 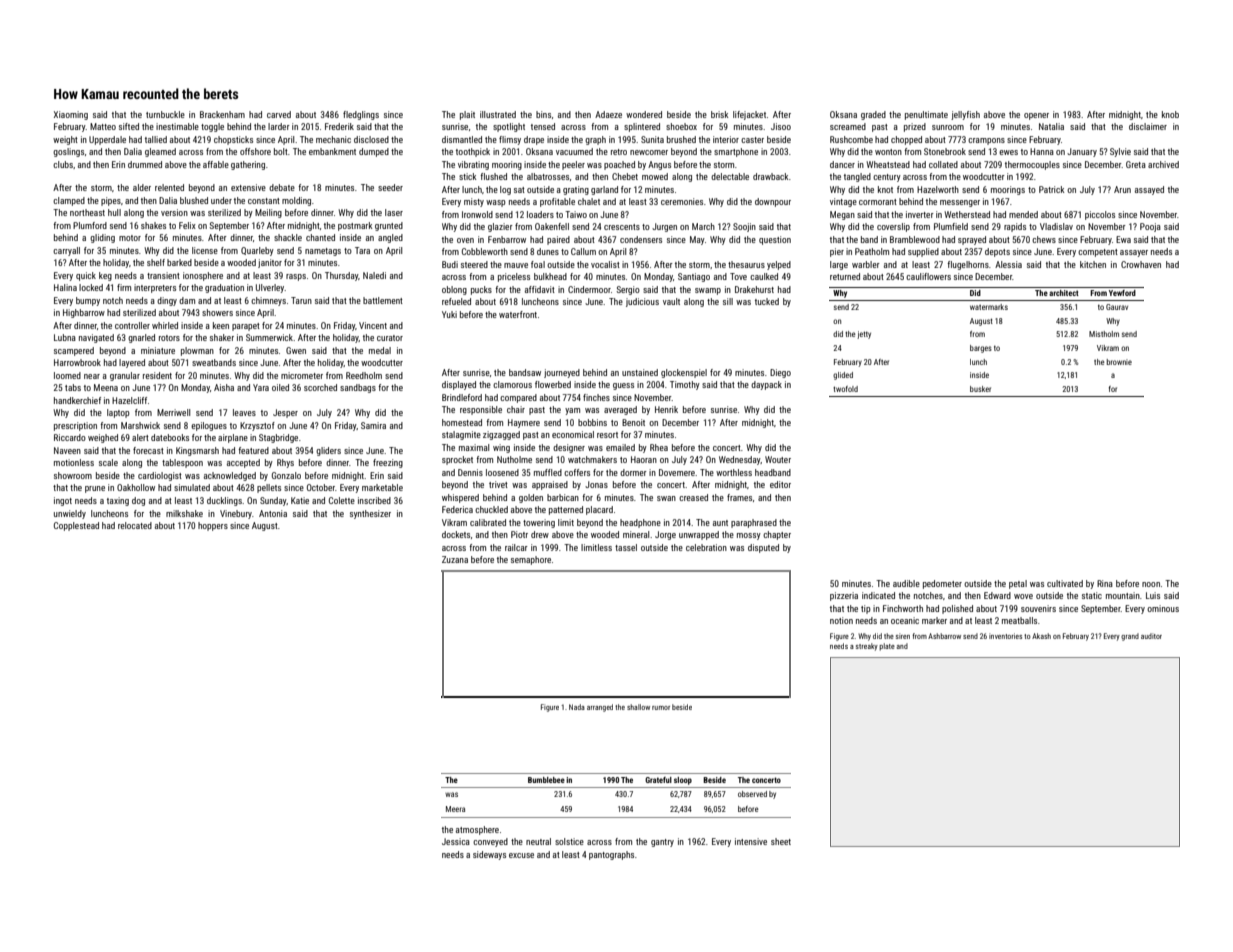 I want to click on forecast, so click(x=148, y=450).
